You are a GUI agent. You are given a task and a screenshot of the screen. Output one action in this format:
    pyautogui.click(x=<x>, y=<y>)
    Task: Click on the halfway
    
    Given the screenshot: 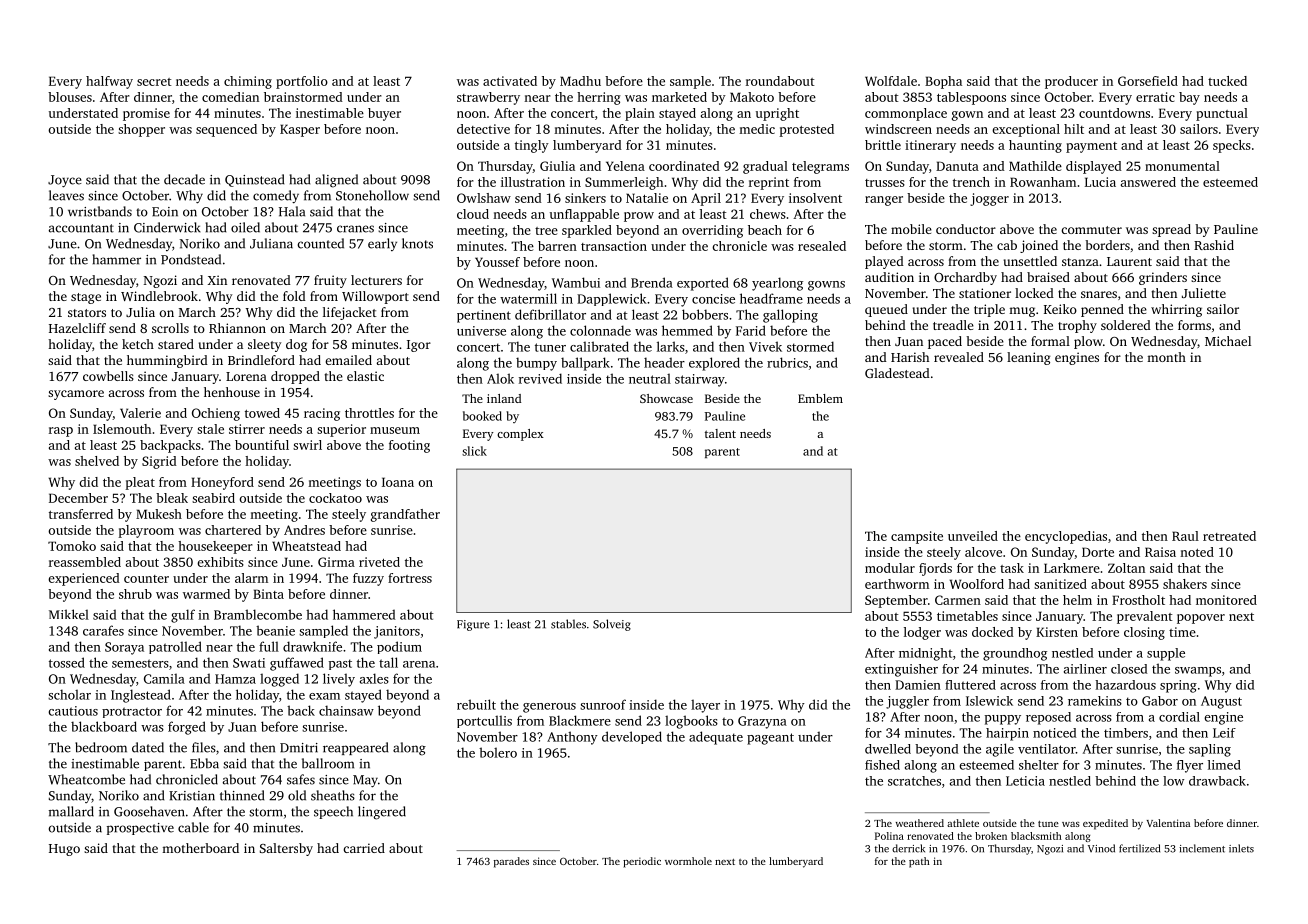 What is the action you would take?
    pyautogui.click(x=109, y=82)
